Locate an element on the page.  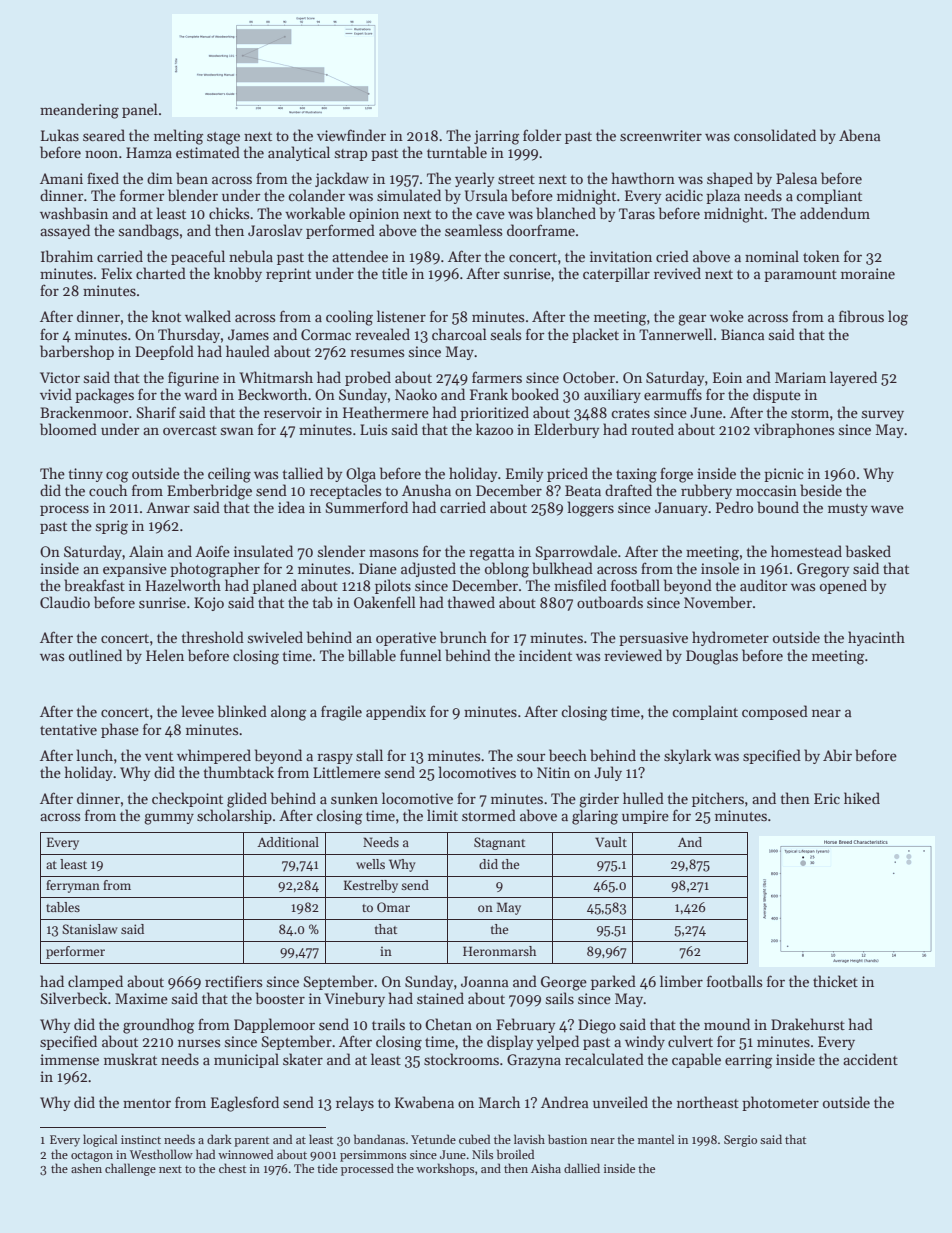
sour is located at coordinates (531, 757).
